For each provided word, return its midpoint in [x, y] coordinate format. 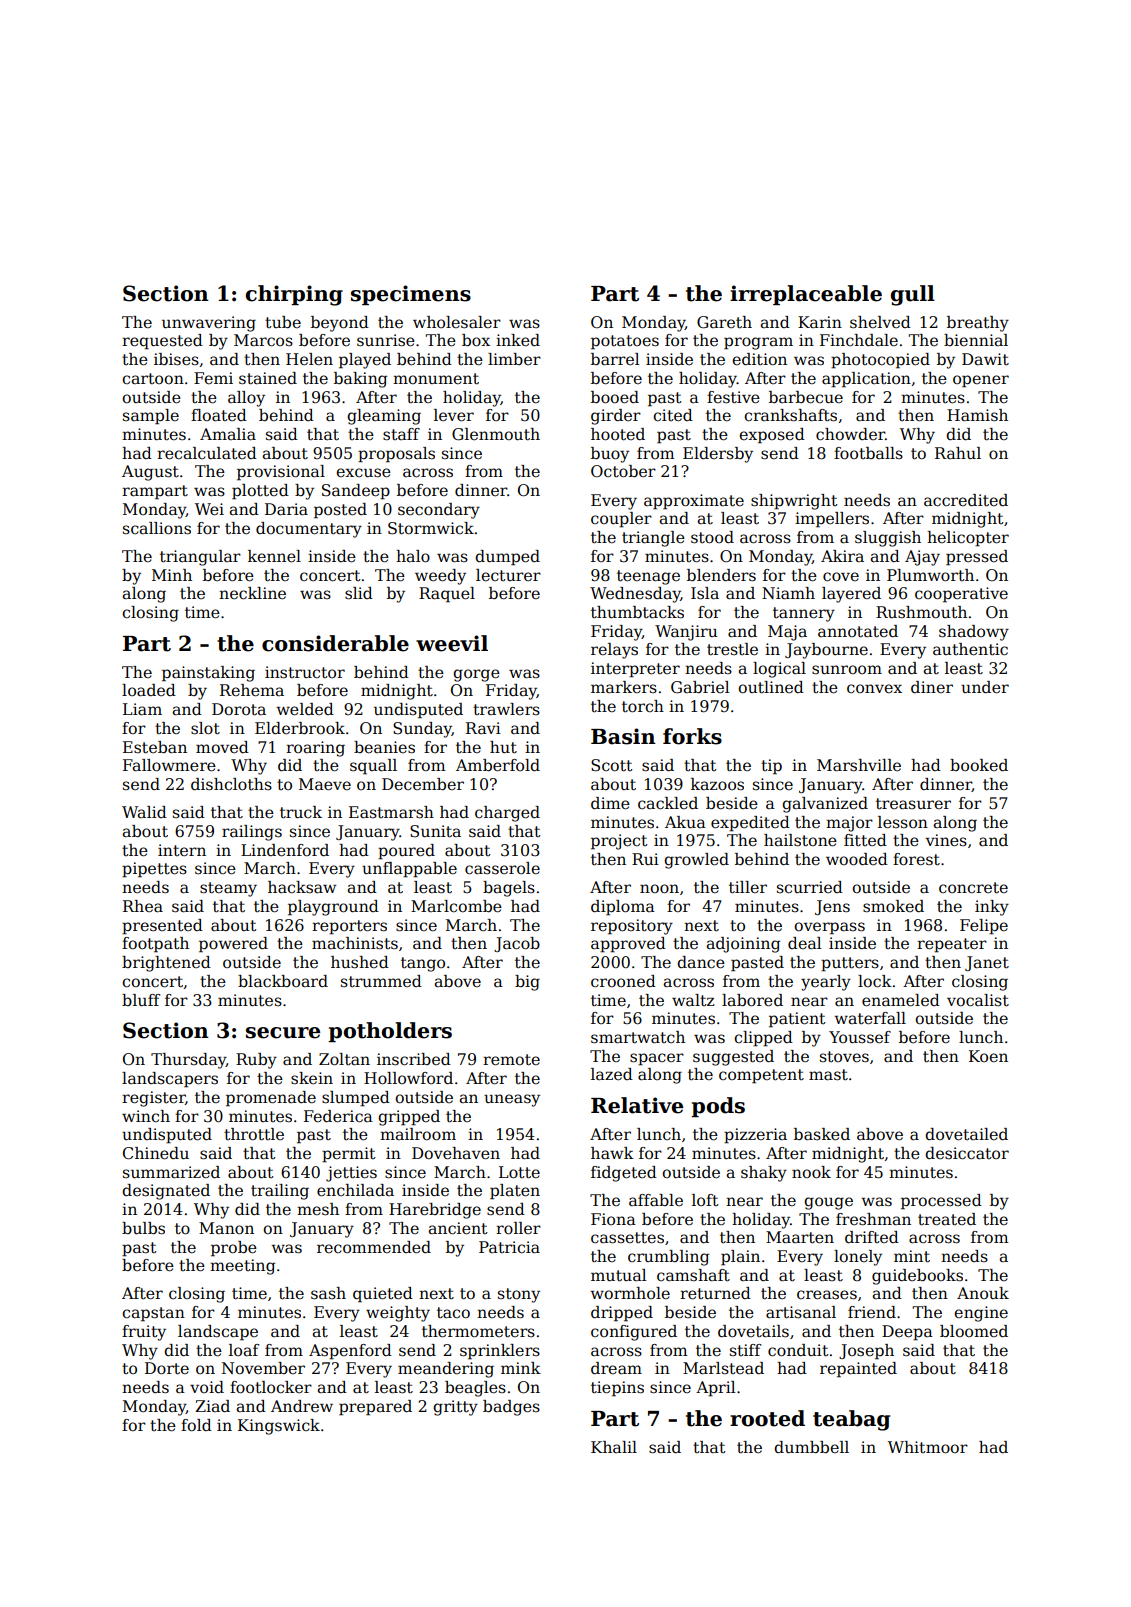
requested [162, 342]
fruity [144, 1333]
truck [301, 812]
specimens [411, 295]
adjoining [743, 945]
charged [507, 814]
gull [913, 295]
